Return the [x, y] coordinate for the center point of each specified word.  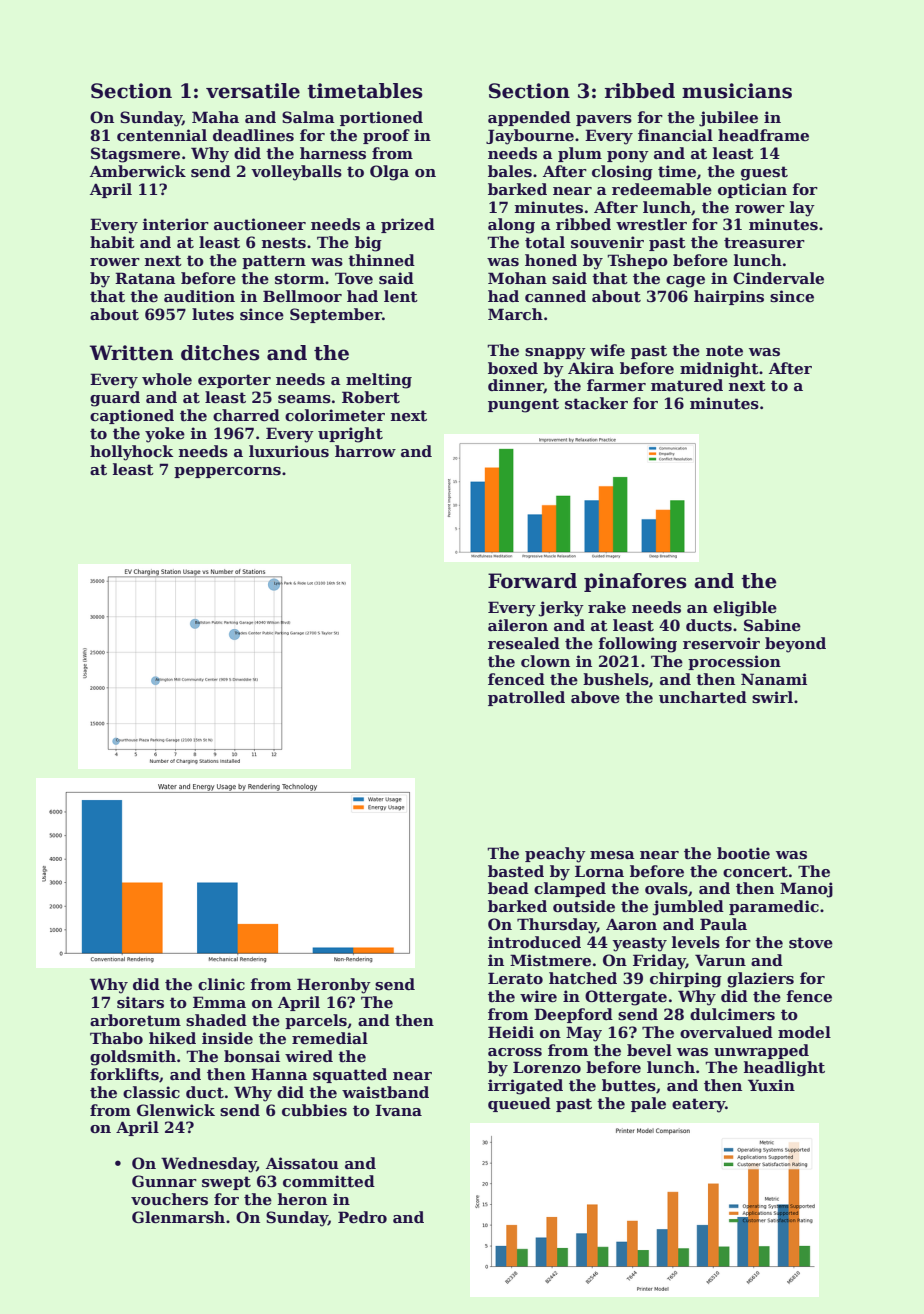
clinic [221, 984]
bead [508, 888]
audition [199, 296]
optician [752, 190]
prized [408, 225]
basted [516, 871]
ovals [666, 888]
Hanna [279, 1074]
